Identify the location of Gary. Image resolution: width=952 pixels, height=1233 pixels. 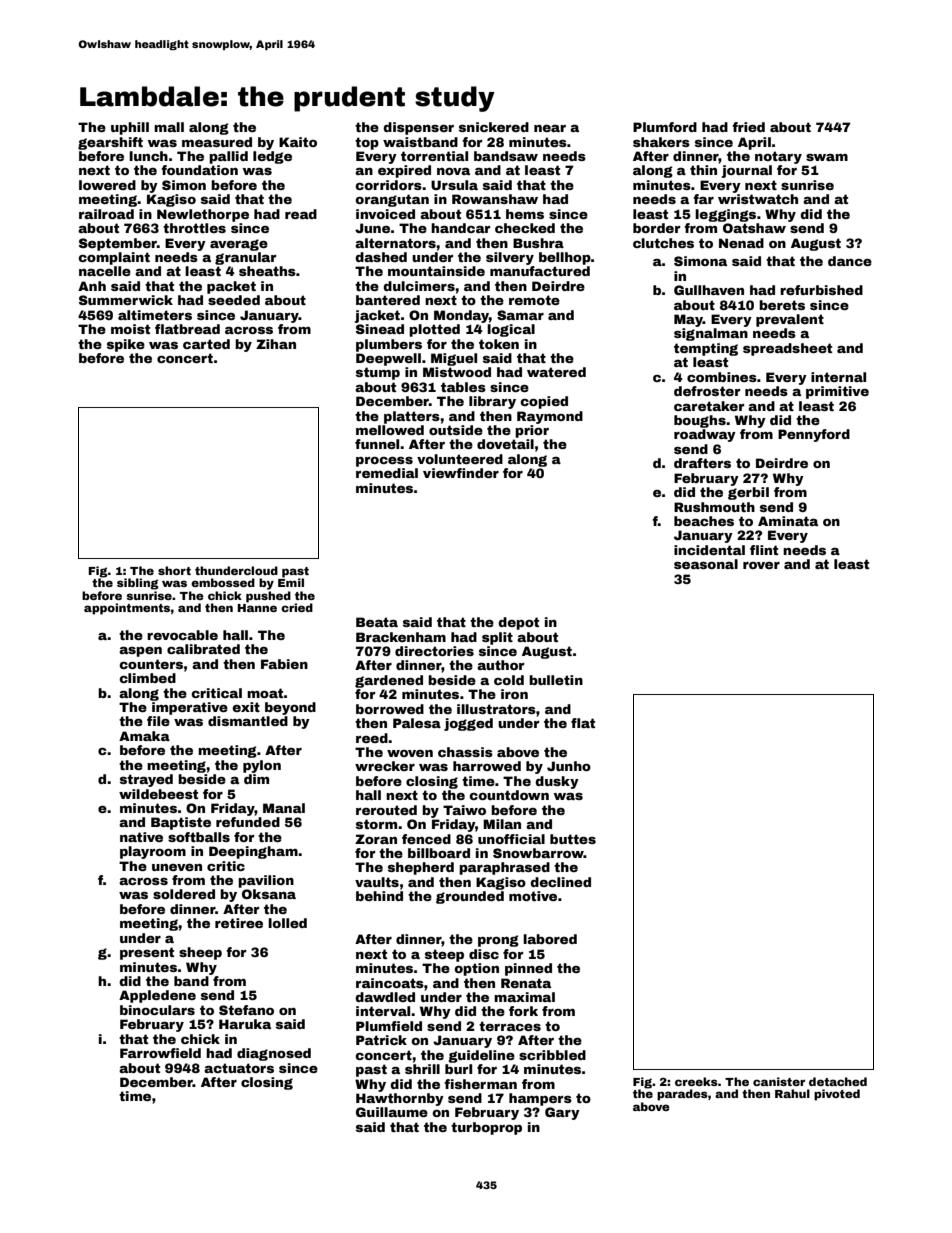
(562, 1113).
